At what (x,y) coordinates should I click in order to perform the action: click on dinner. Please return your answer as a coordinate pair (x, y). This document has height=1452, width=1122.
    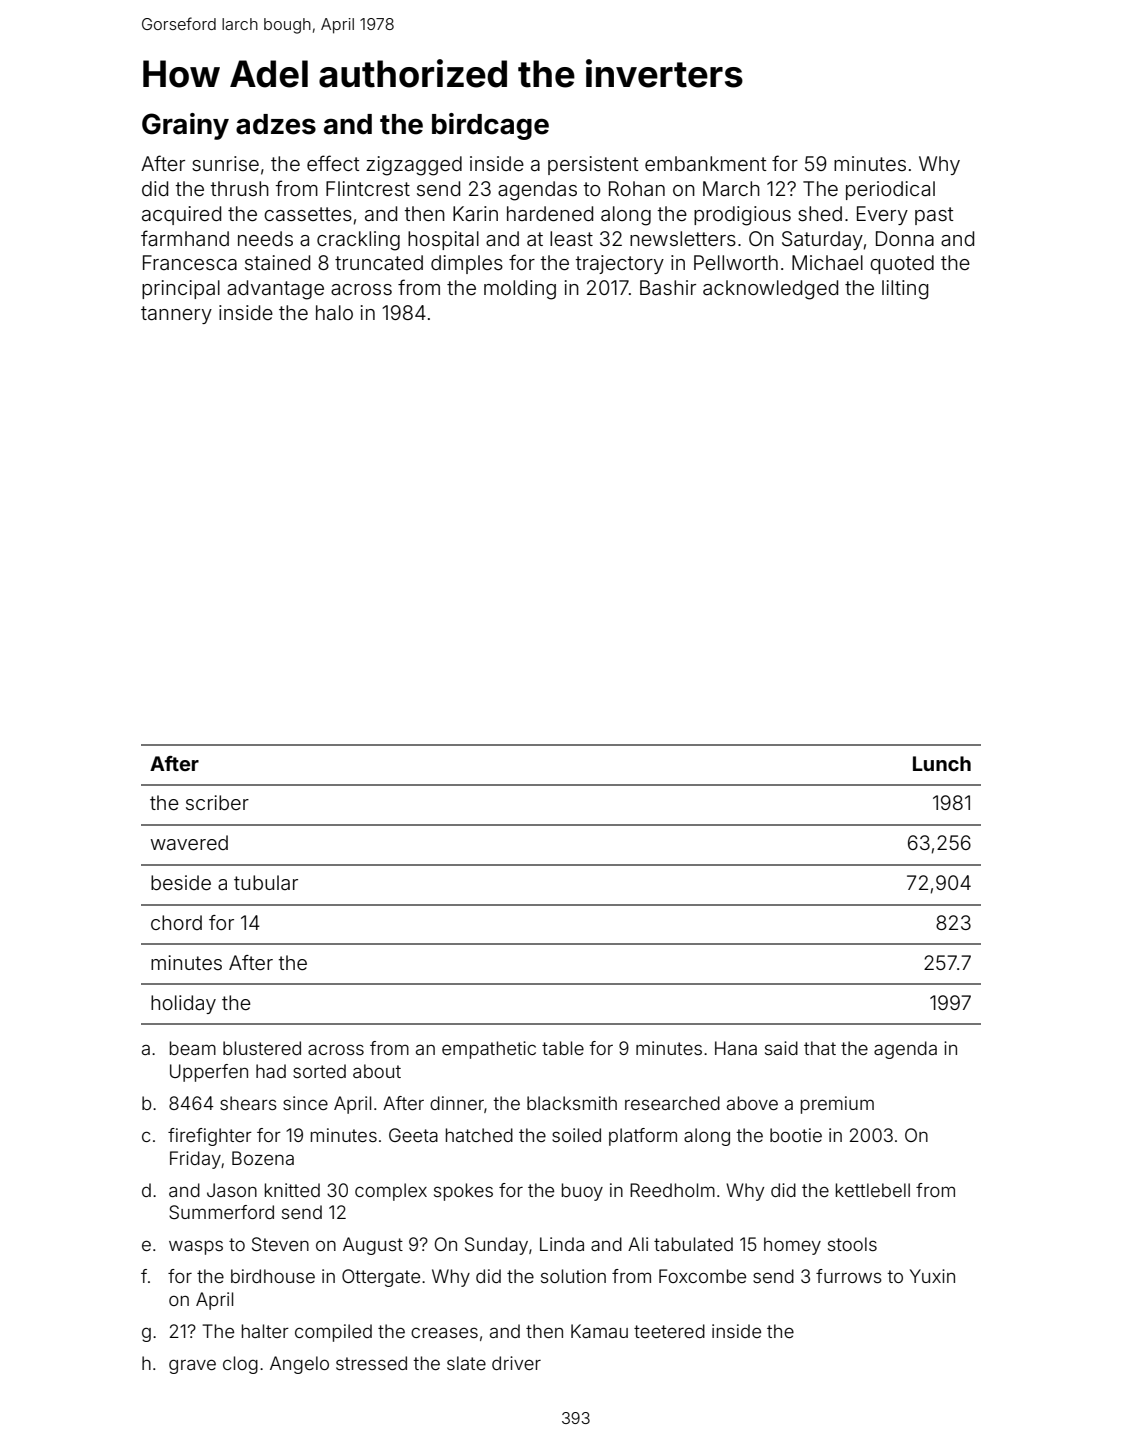
    Looking at the image, I should click on (457, 1103).
